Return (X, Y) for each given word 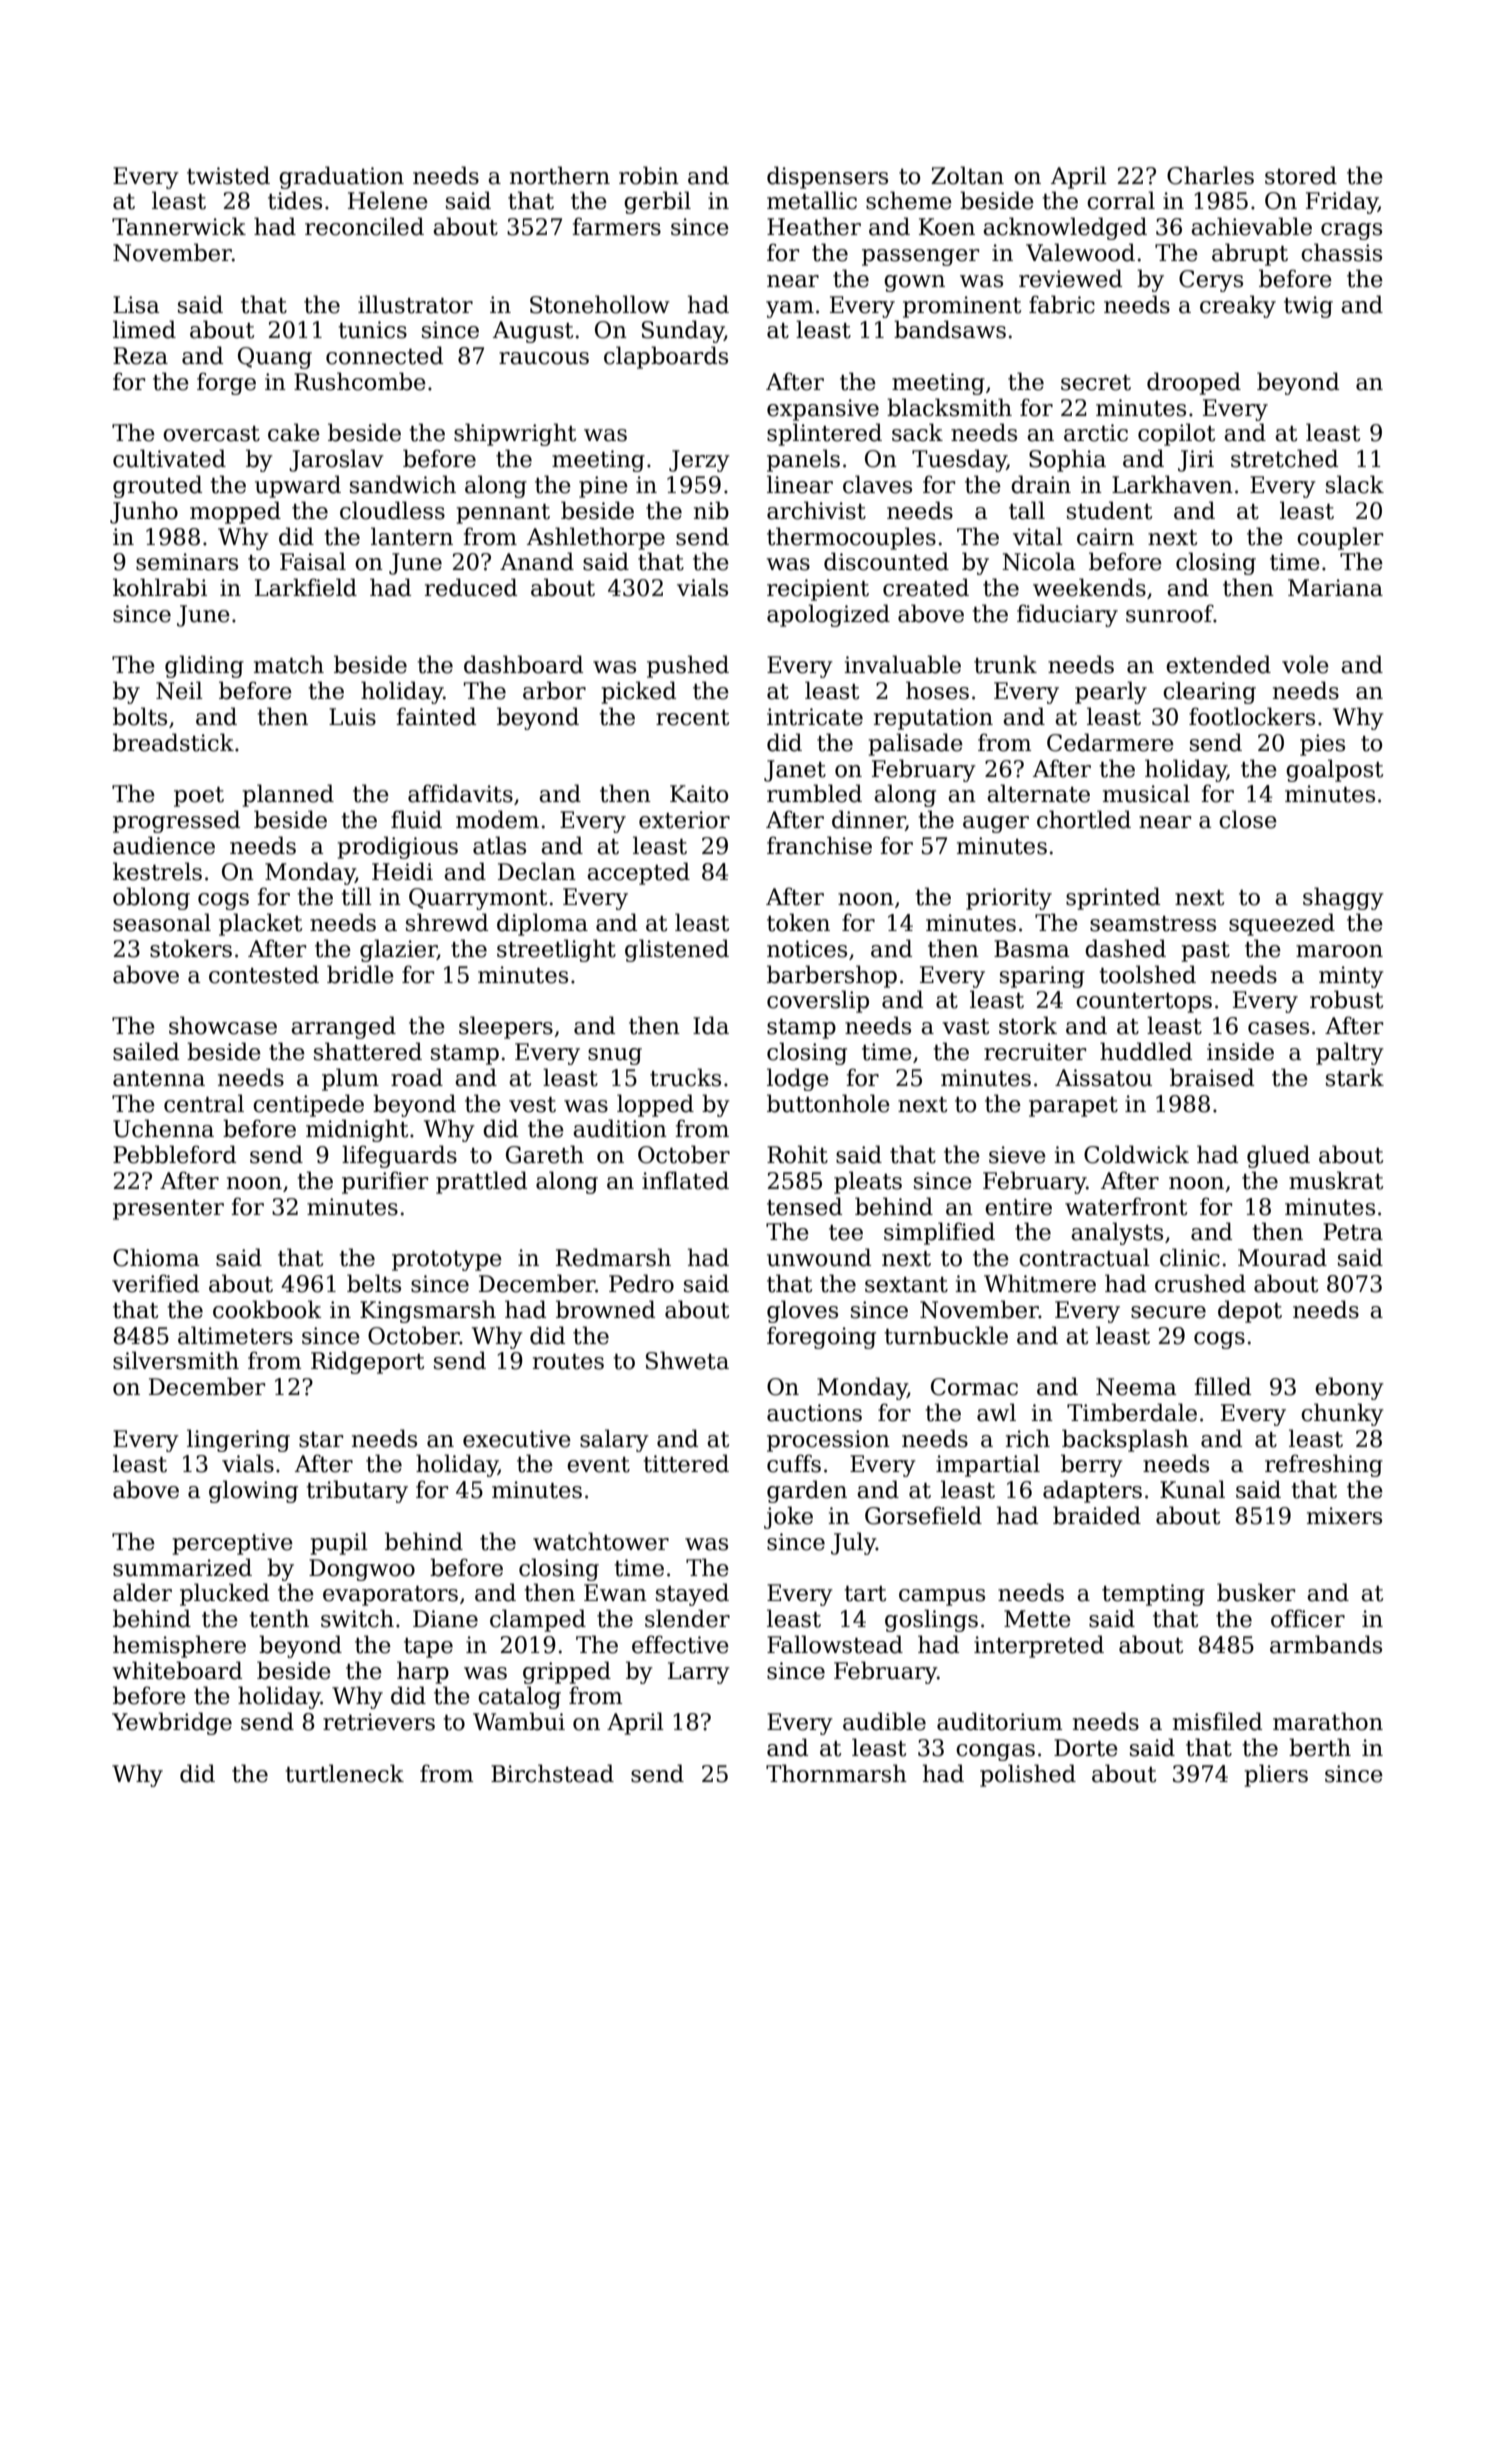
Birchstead (552, 1773)
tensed (804, 1206)
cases (1278, 1028)
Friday (1342, 202)
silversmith (176, 1360)
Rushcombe (360, 381)
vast (965, 1027)
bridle (360, 974)
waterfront (1126, 1206)
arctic (1096, 433)
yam (790, 309)
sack (917, 432)
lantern (412, 536)
